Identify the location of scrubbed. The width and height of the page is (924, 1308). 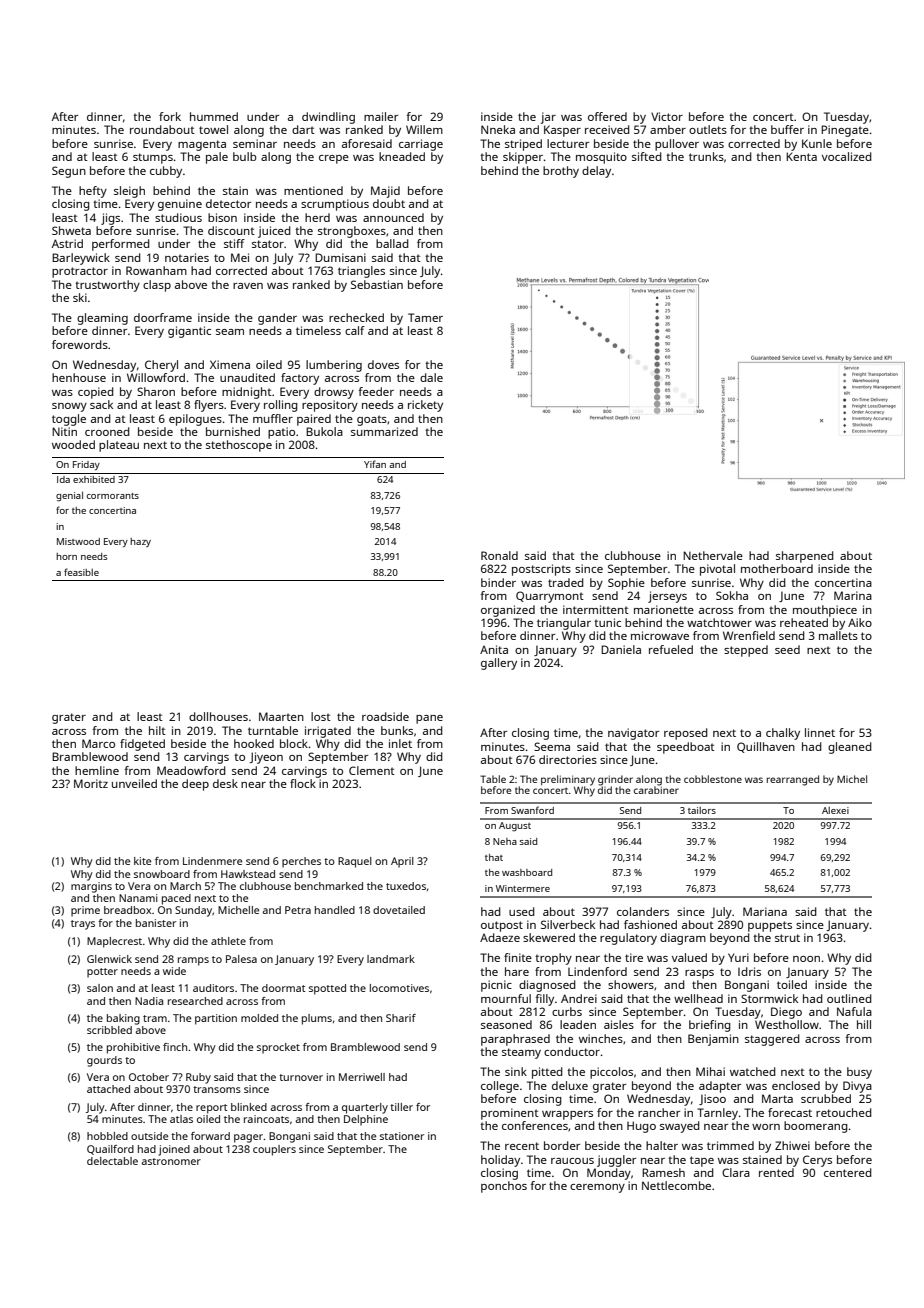
(826, 1098).
